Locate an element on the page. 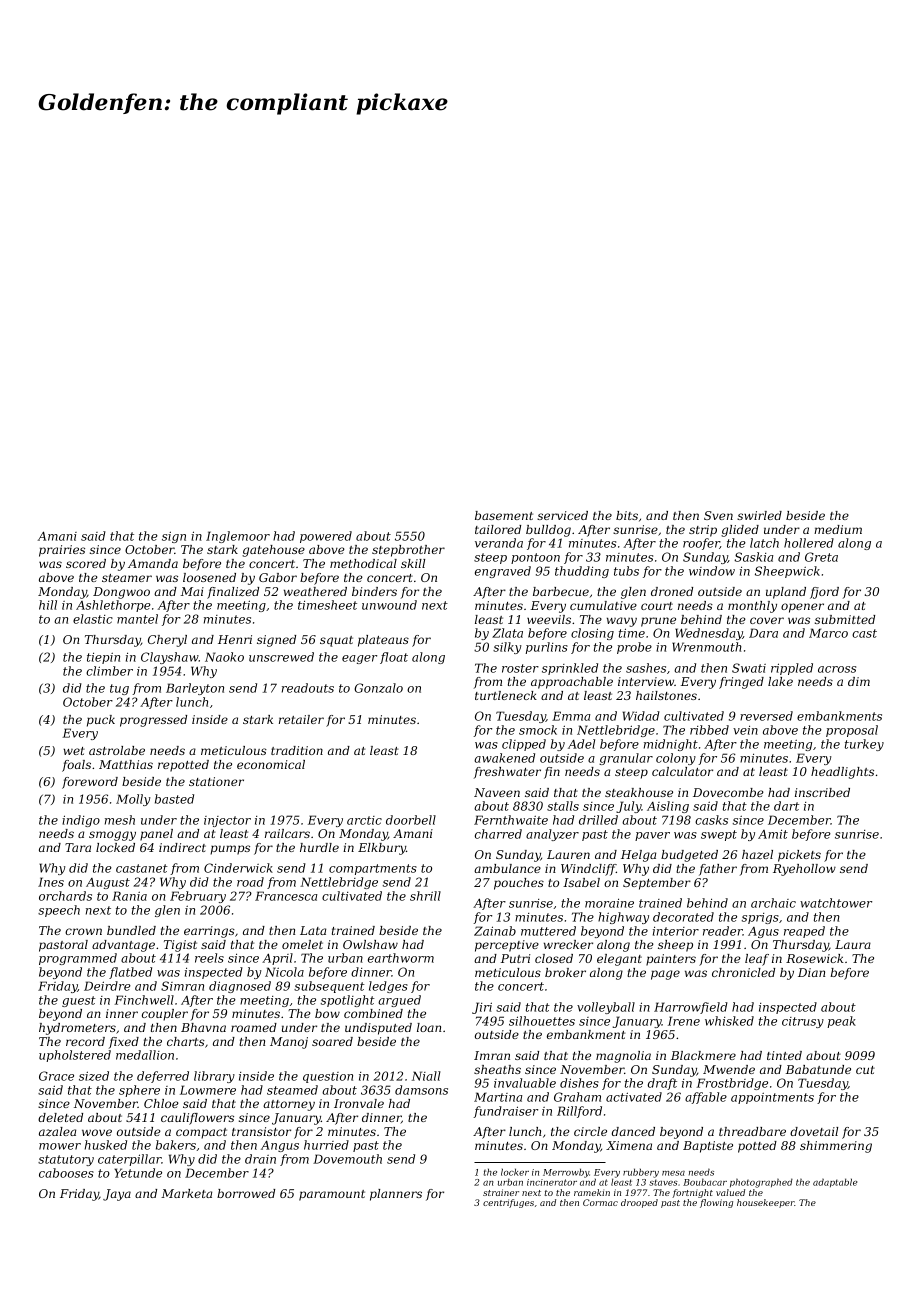 The height and width of the image is (1308, 924). proposal is located at coordinates (852, 731).
